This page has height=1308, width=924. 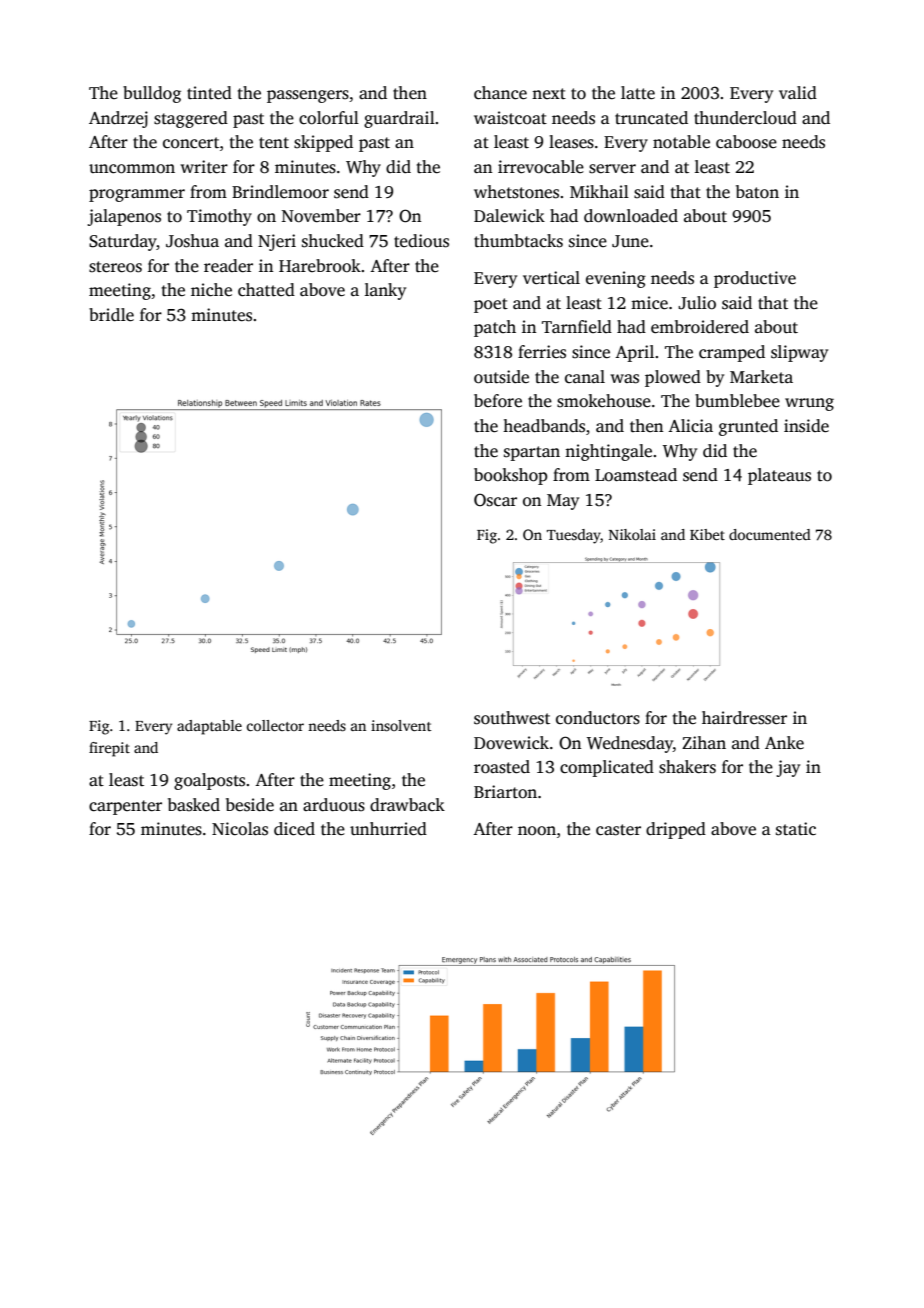 What do you see at coordinates (744, 718) in the page?
I see `hairdresser` at bounding box center [744, 718].
